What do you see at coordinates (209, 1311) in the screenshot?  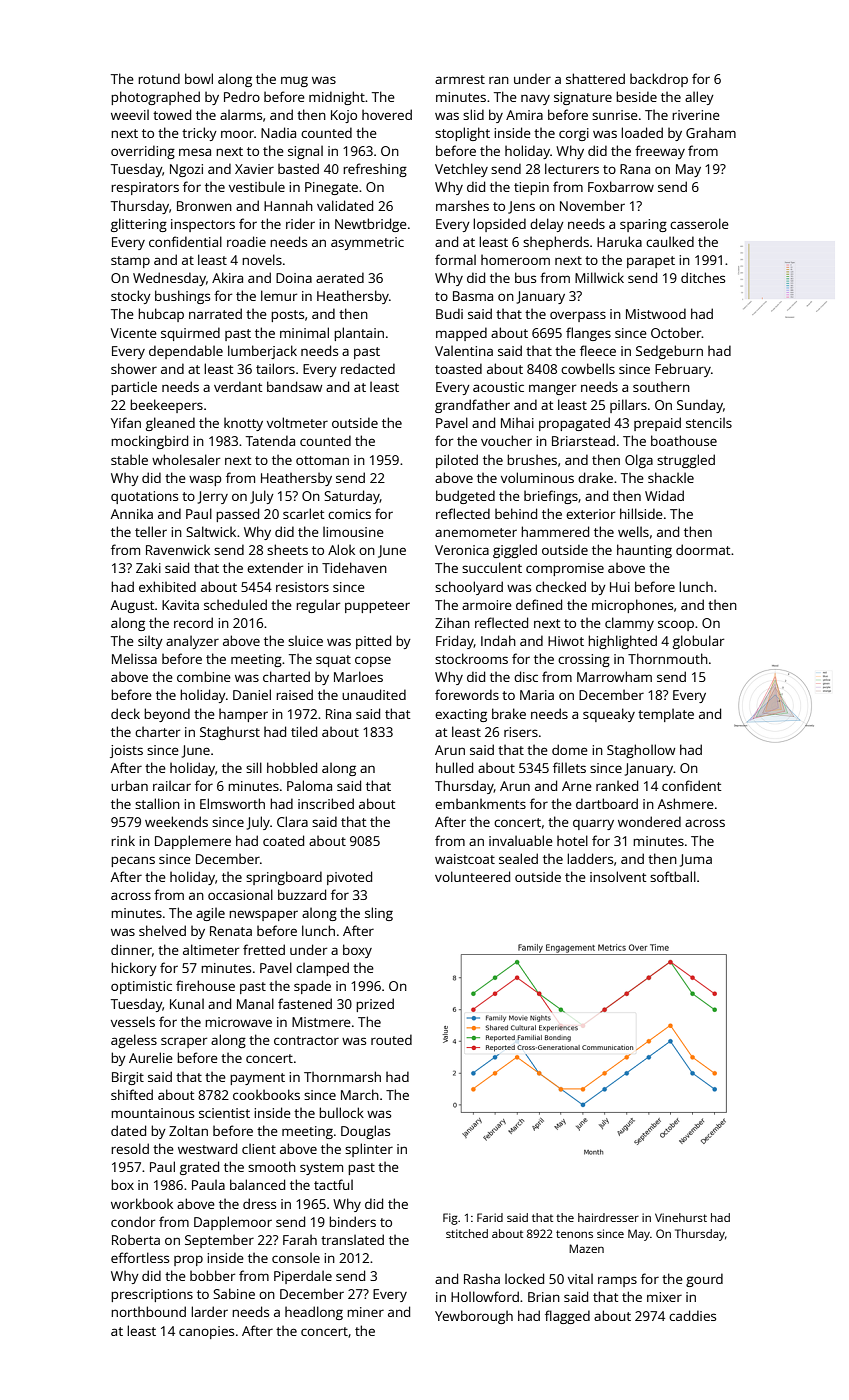 I see `larder` at bounding box center [209, 1311].
